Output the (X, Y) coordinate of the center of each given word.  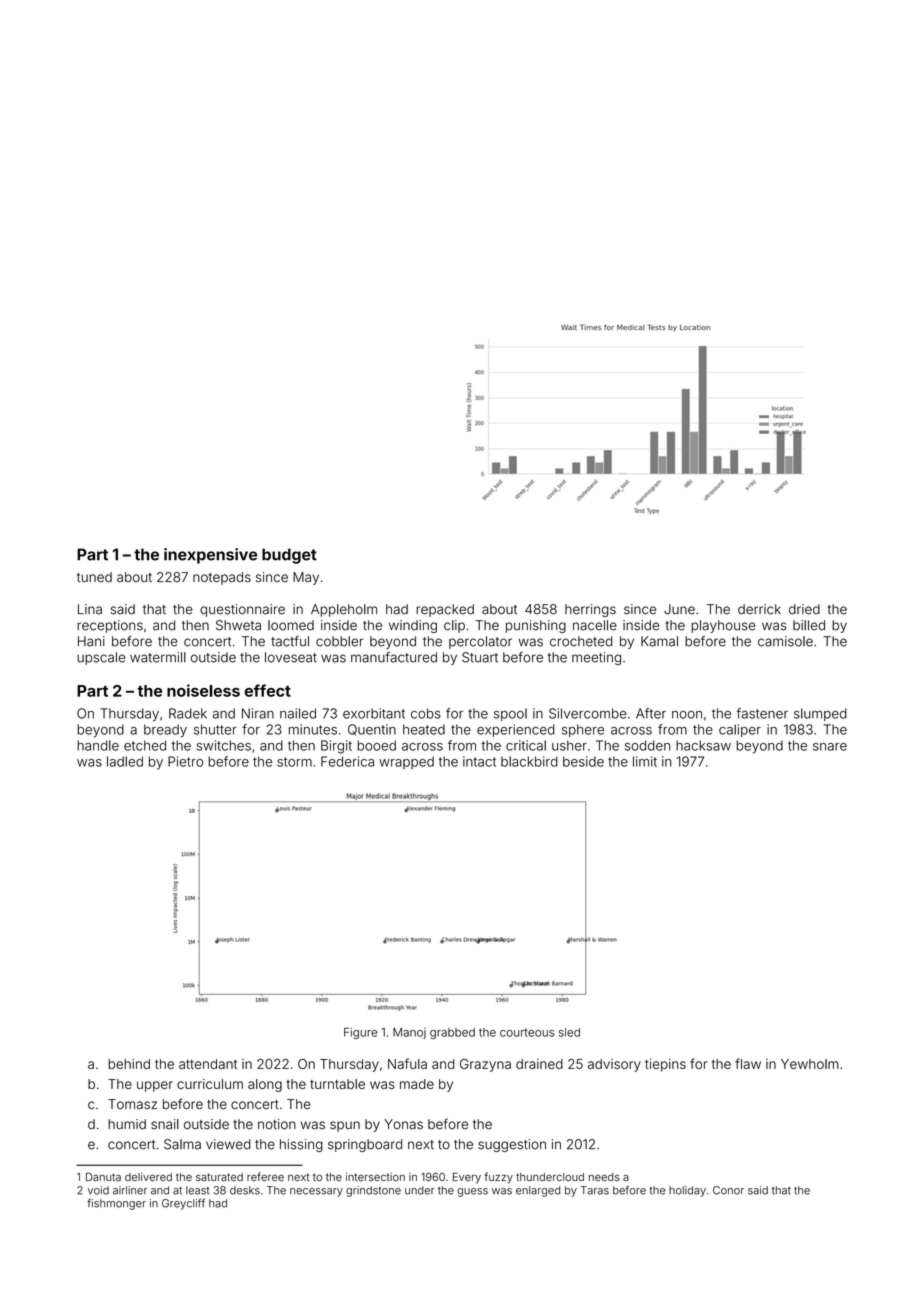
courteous (527, 1032)
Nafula (407, 1063)
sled (569, 1032)
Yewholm (810, 1064)
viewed (228, 1144)
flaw (748, 1063)
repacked (445, 610)
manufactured (394, 657)
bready (165, 731)
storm (294, 762)
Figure (361, 1033)
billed (809, 625)
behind (129, 1064)
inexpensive (210, 556)
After (651, 713)
